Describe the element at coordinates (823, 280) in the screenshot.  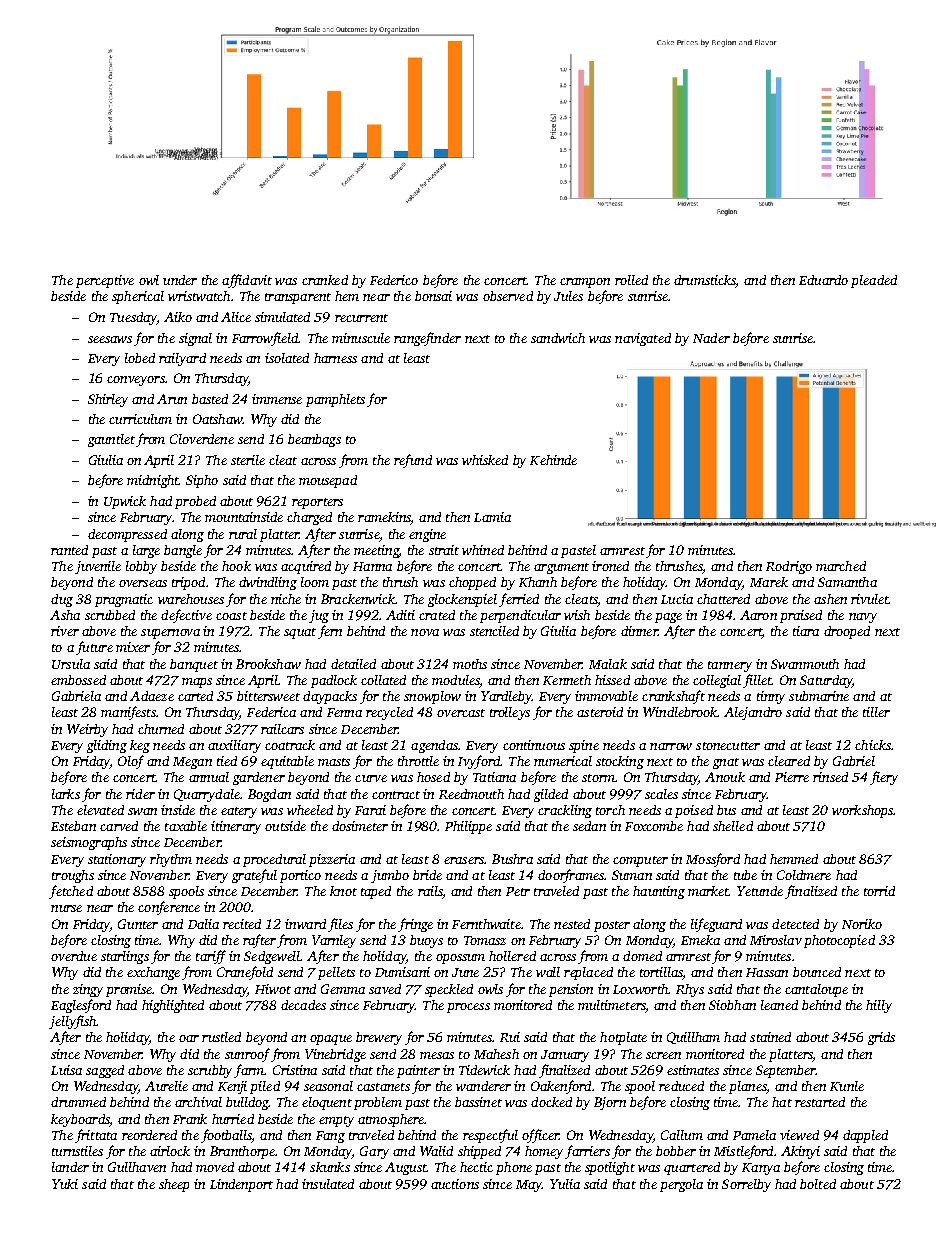
I see `Eduardo` at that location.
